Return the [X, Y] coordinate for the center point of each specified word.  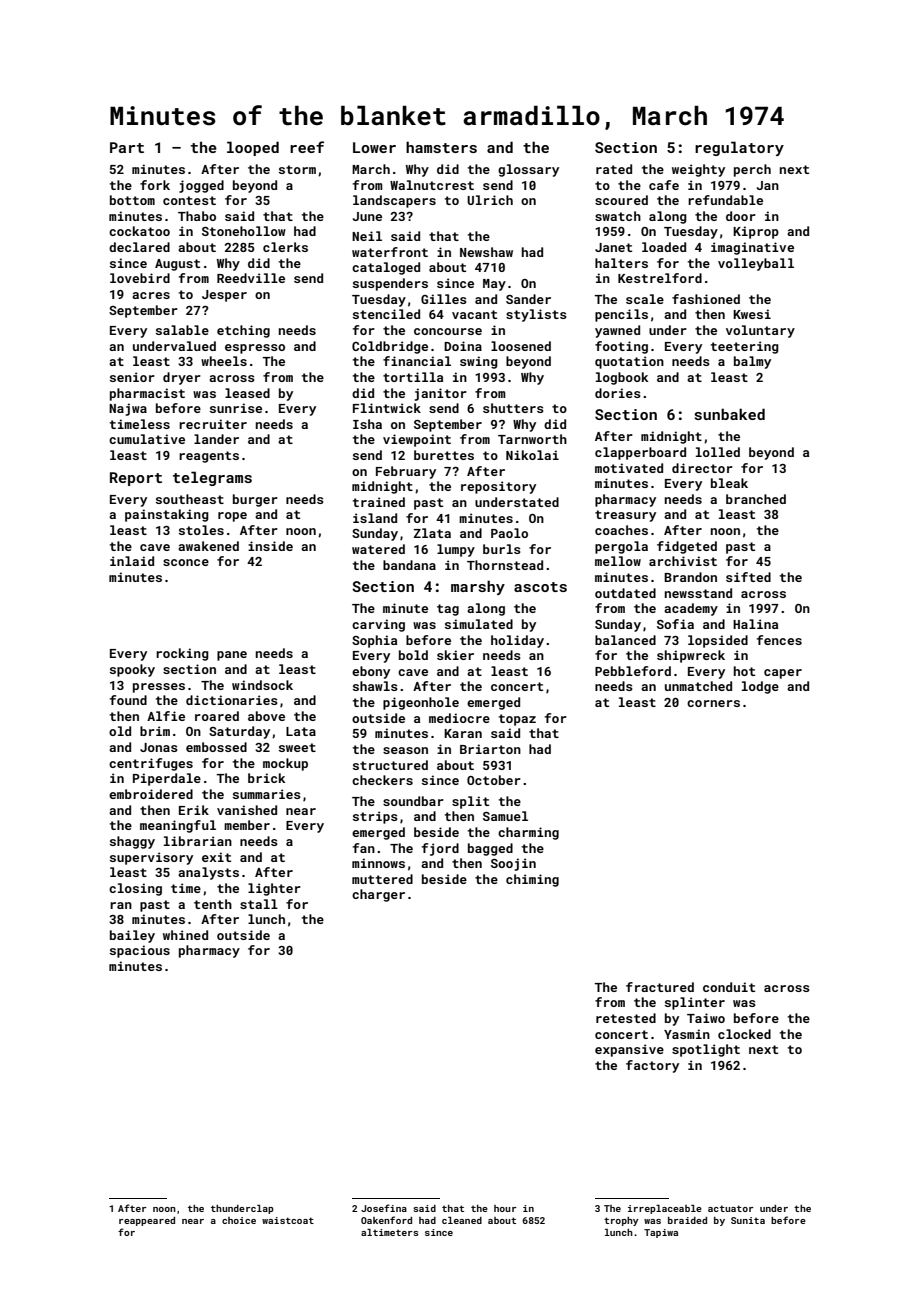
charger [378, 895]
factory [652, 1066]
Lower [374, 147]
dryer [182, 378]
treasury [625, 516]
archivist [683, 561]
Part [127, 147]
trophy [621, 1221]
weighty [698, 170]
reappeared [147, 1221]
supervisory [151, 858]
